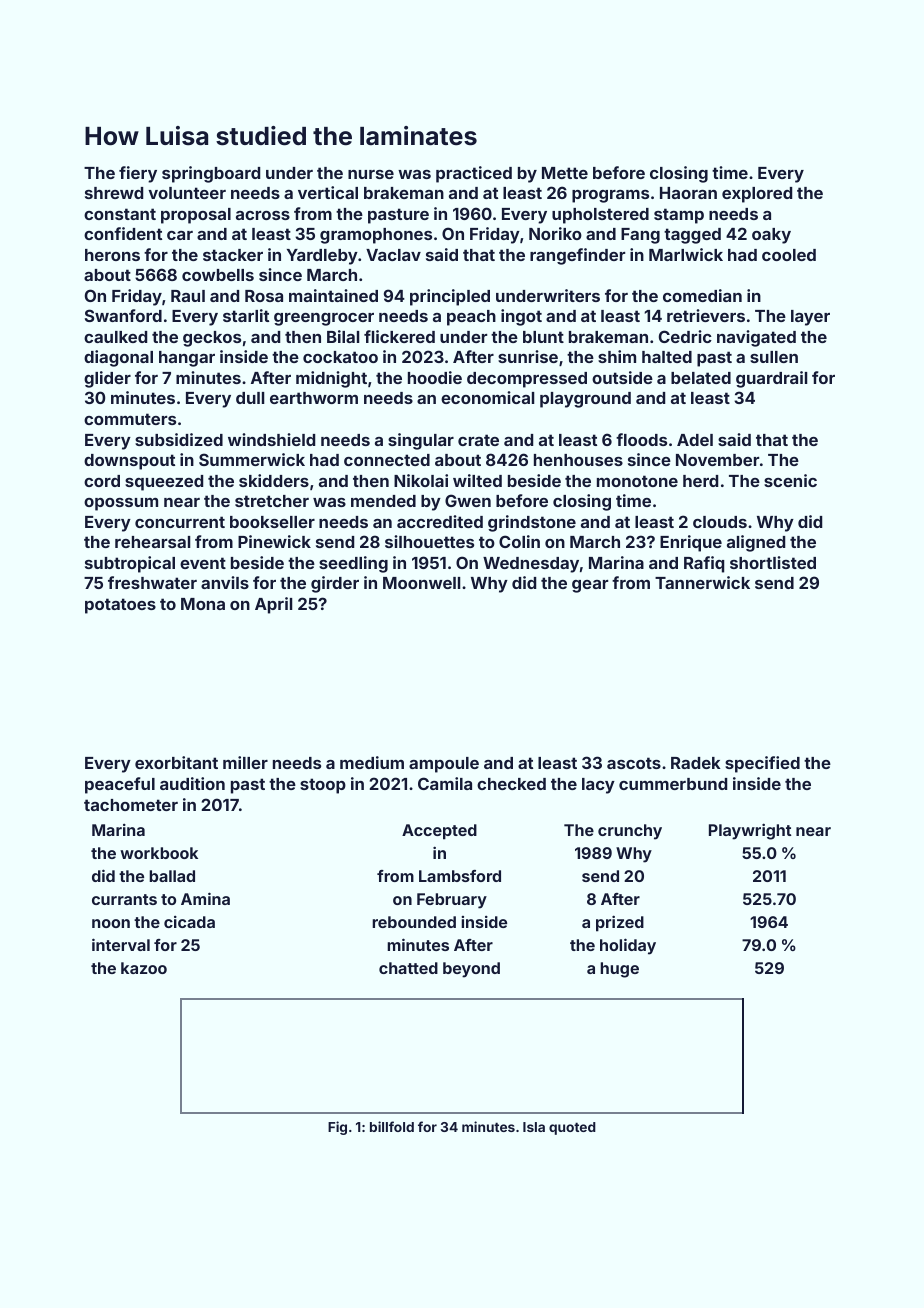  Describe the element at coordinates (471, 970) in the screenshot. I see `beyond` at that location.
